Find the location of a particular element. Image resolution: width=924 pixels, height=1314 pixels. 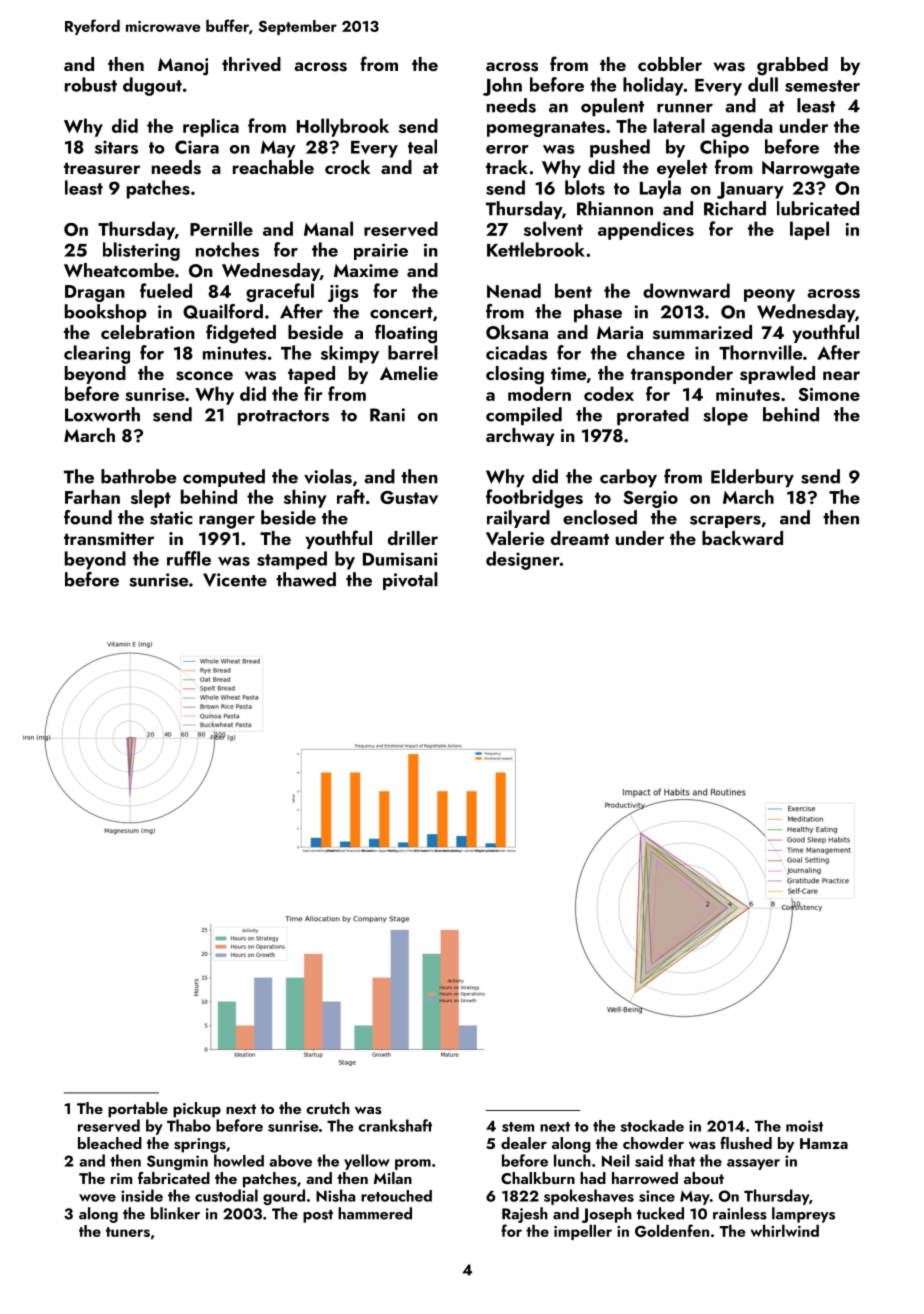

thrived is located at coordinates (251, 64).
